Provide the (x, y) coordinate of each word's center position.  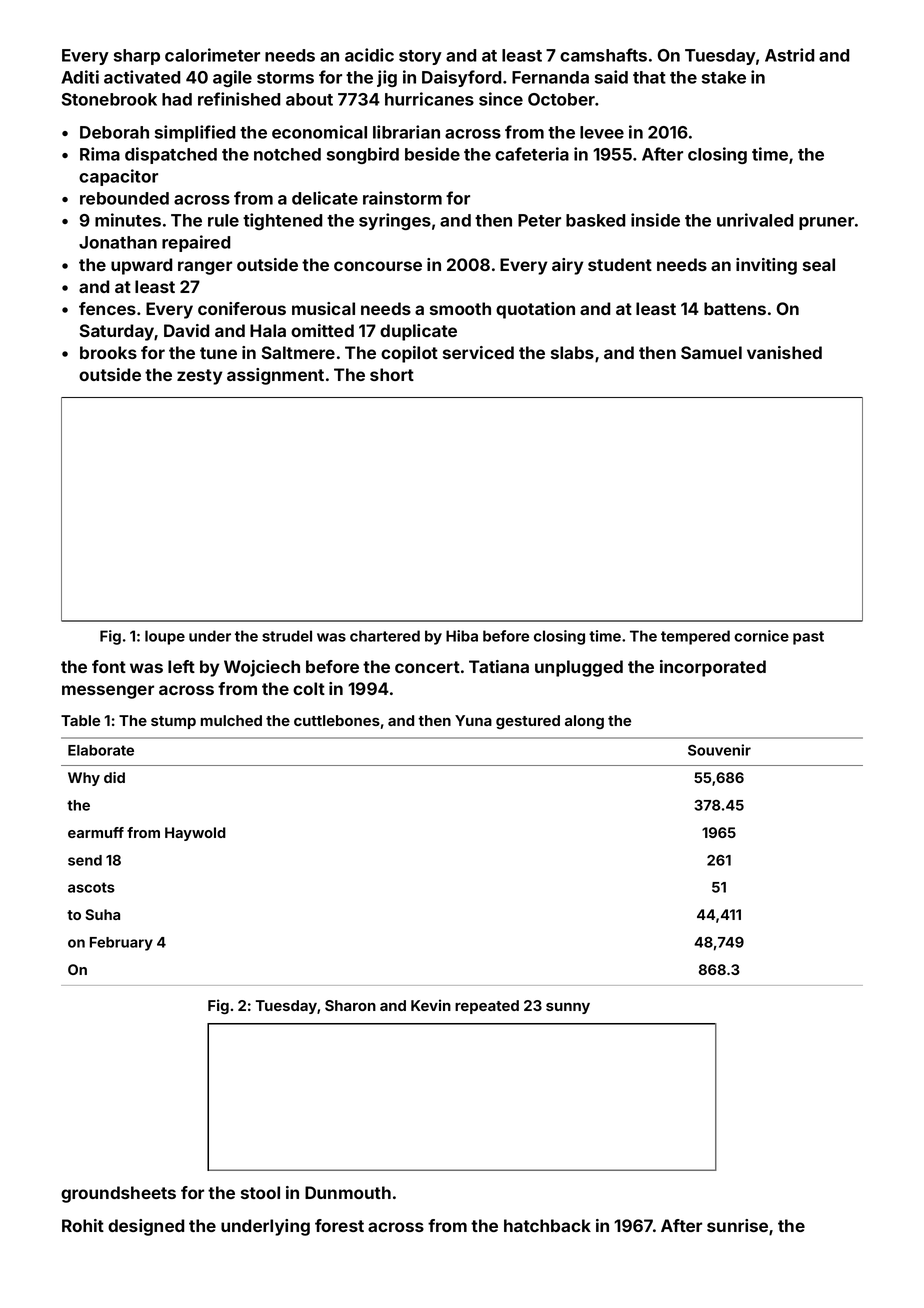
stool (260, 1192)
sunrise (737, 1225)
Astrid (789, 55)
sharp (137, 57)
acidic (369, 55)
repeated (487, 1007)
